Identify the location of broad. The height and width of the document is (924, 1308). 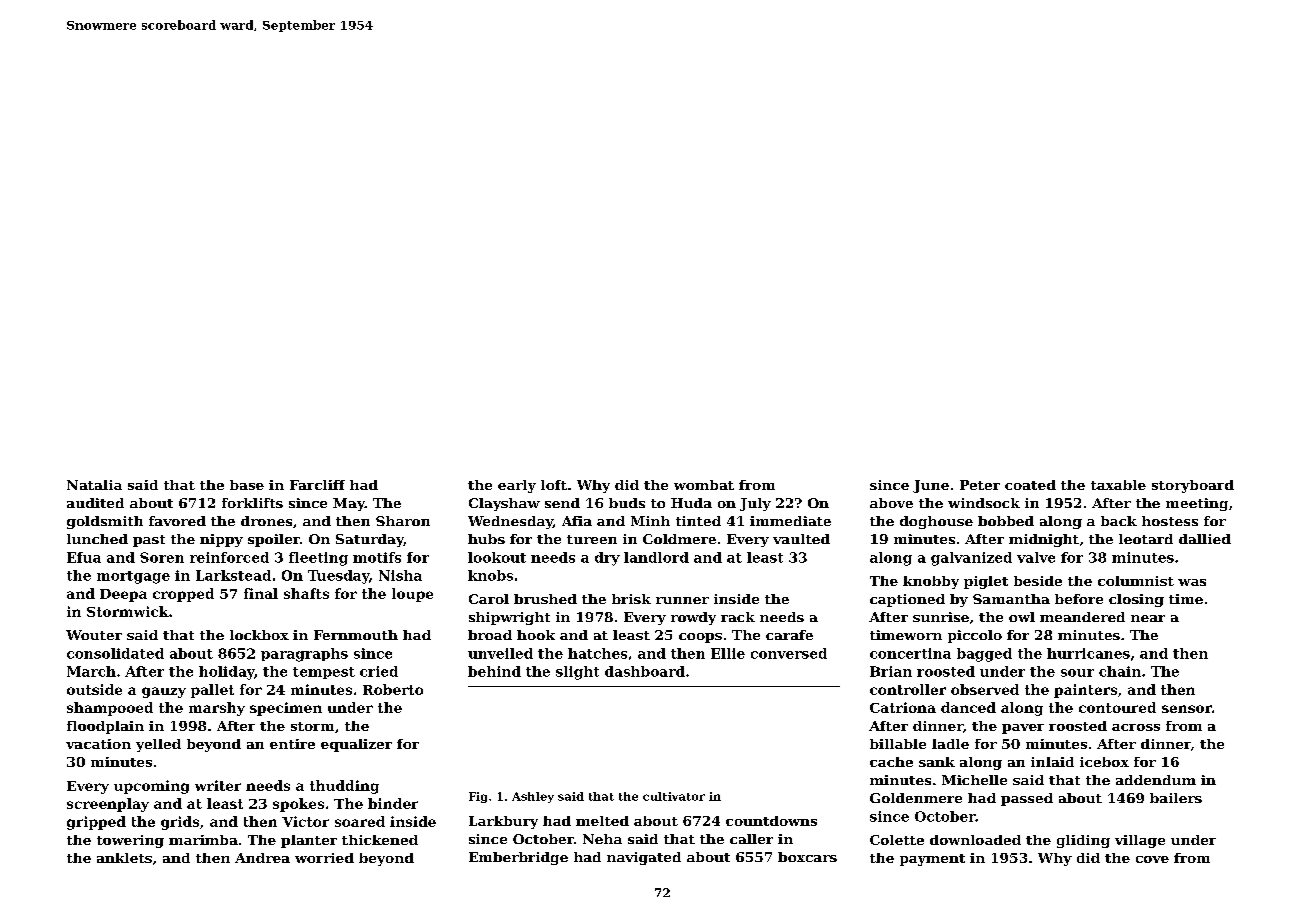
(490, 635).
